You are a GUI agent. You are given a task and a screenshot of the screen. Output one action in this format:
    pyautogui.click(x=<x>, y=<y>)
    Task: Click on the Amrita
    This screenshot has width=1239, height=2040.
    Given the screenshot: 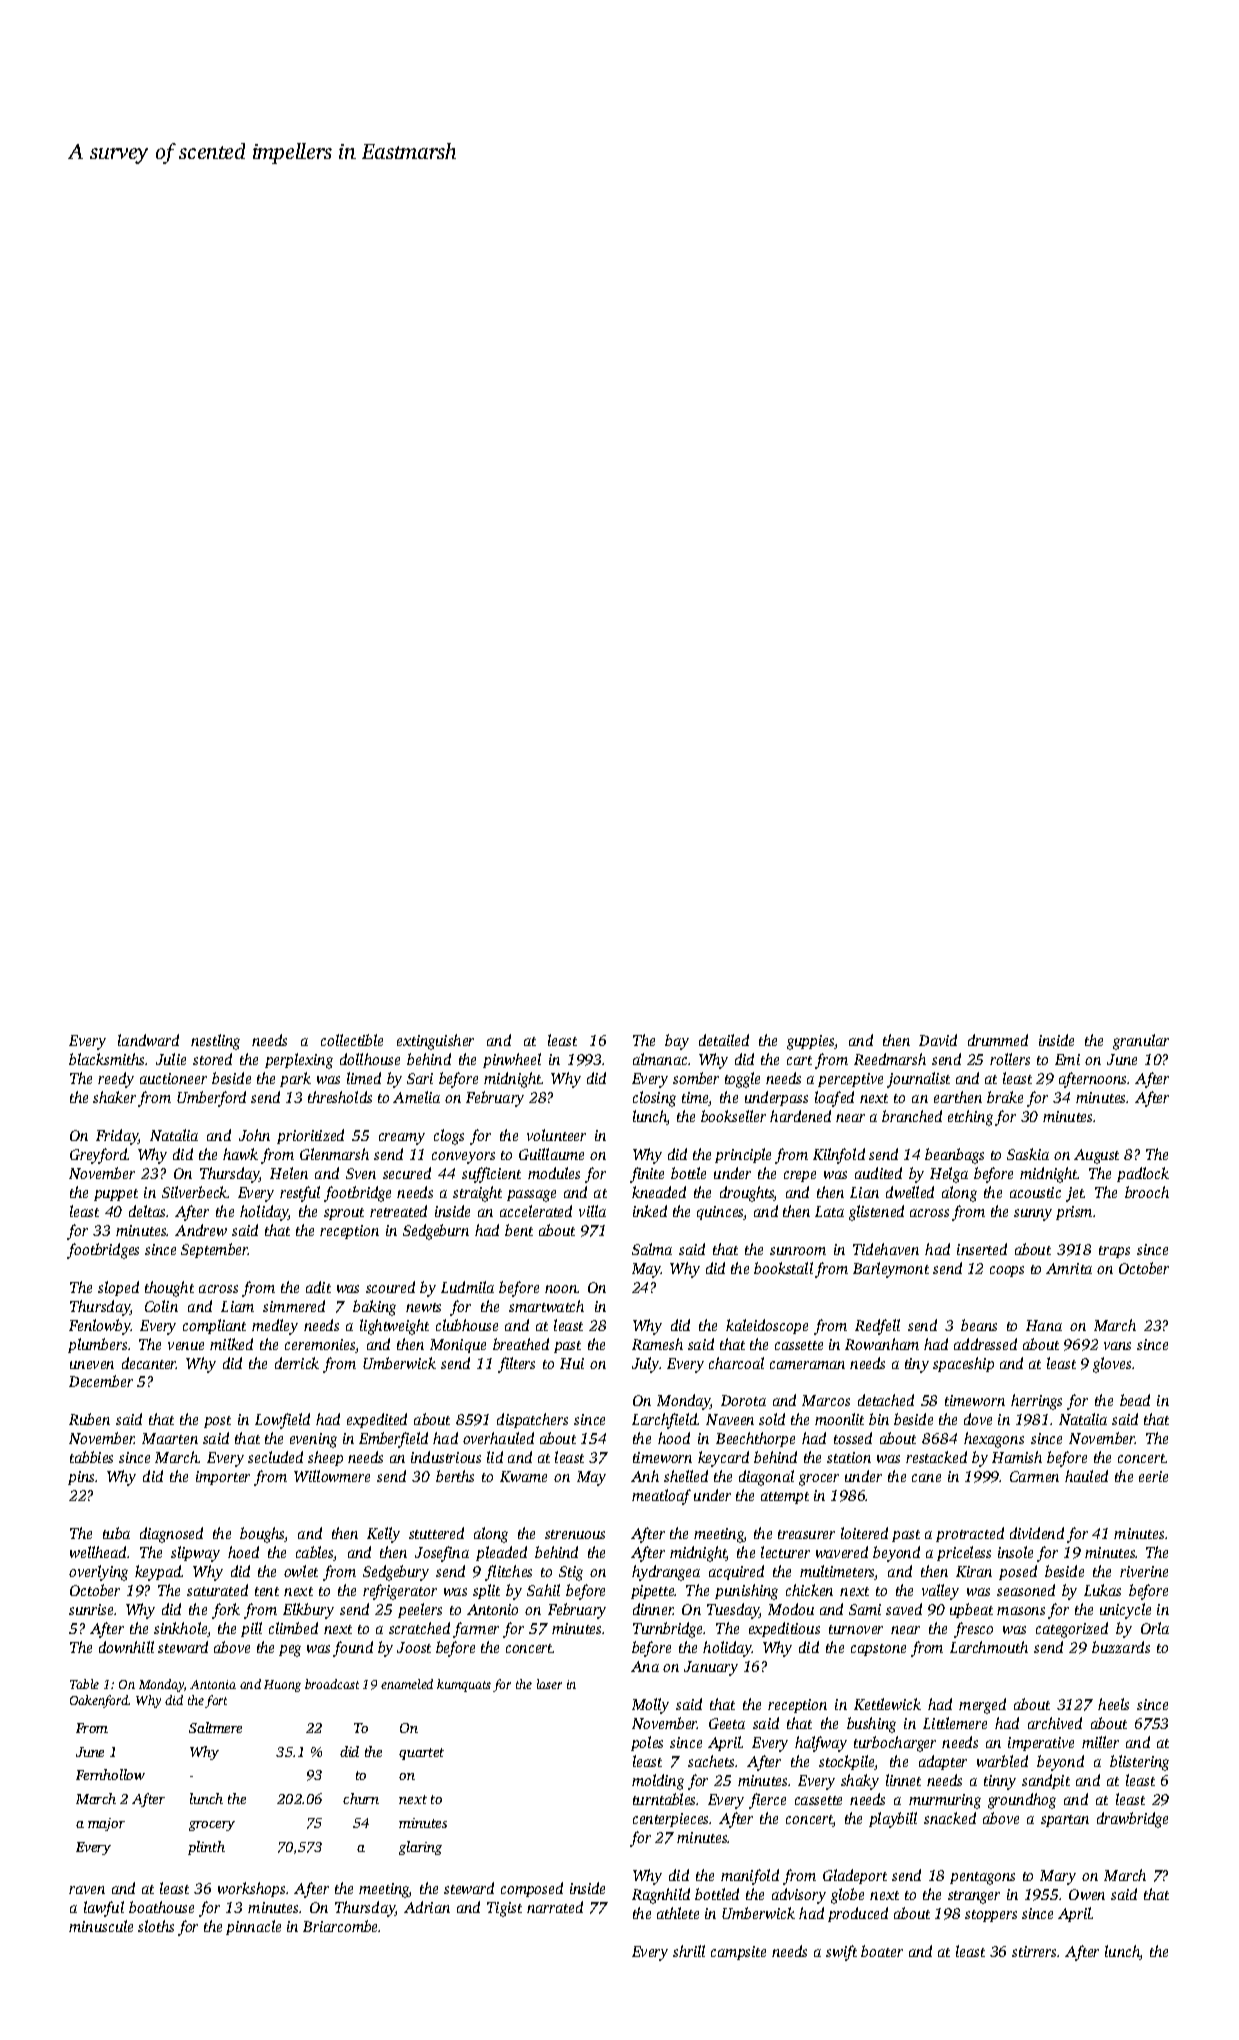 What is the action you would take?
    pyautogui.click(x=1069, y=1268)
